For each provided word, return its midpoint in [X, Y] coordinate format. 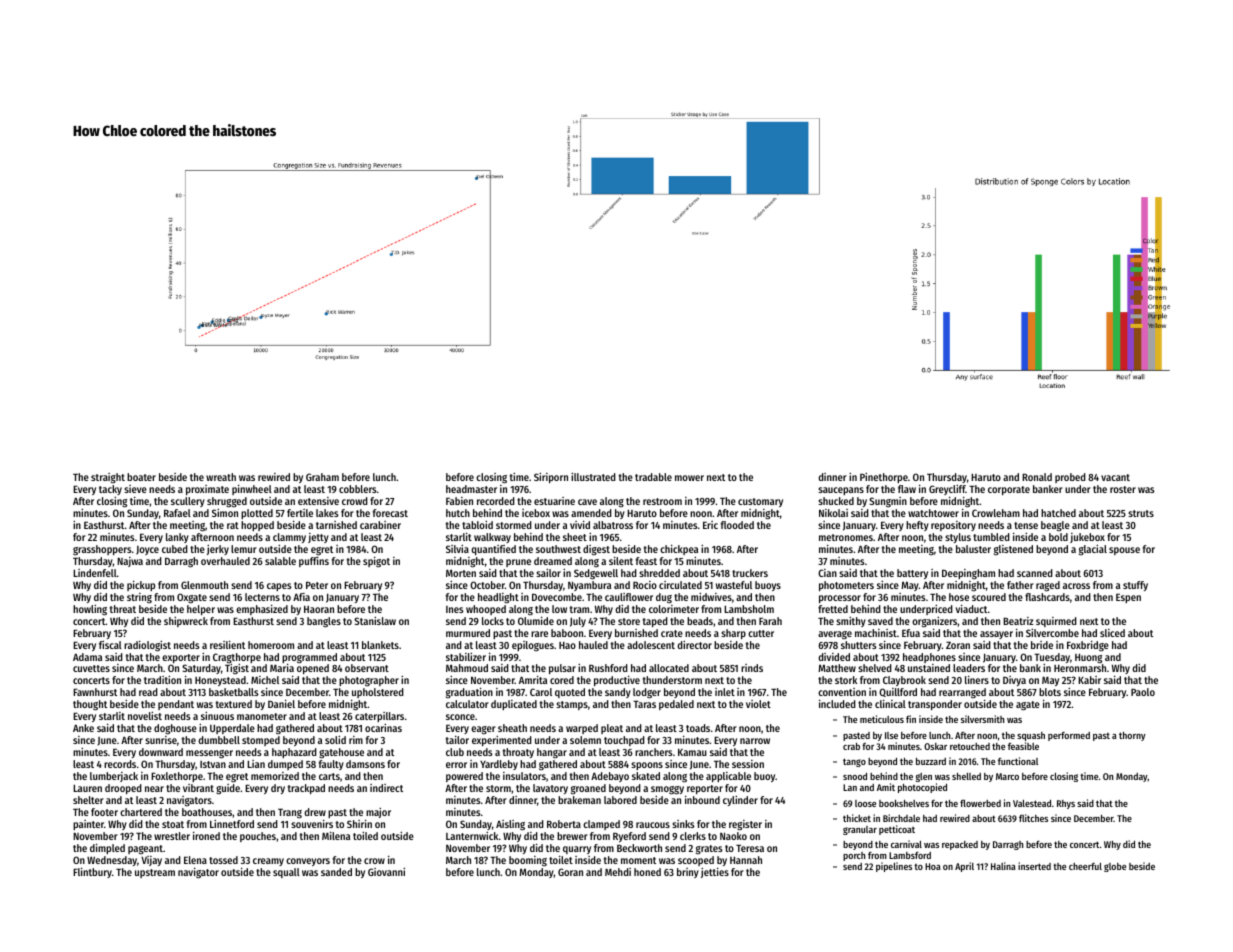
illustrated [593, 477]
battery [912, 574]
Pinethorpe [884, 478]
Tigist [237, 669]
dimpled [107, 848]
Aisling [510, 825]
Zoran [958, 645]
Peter [317, 585]
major [378, 814]
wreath [221, 477]
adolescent [651, 645]
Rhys [1066, 804]
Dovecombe [557, 597]
